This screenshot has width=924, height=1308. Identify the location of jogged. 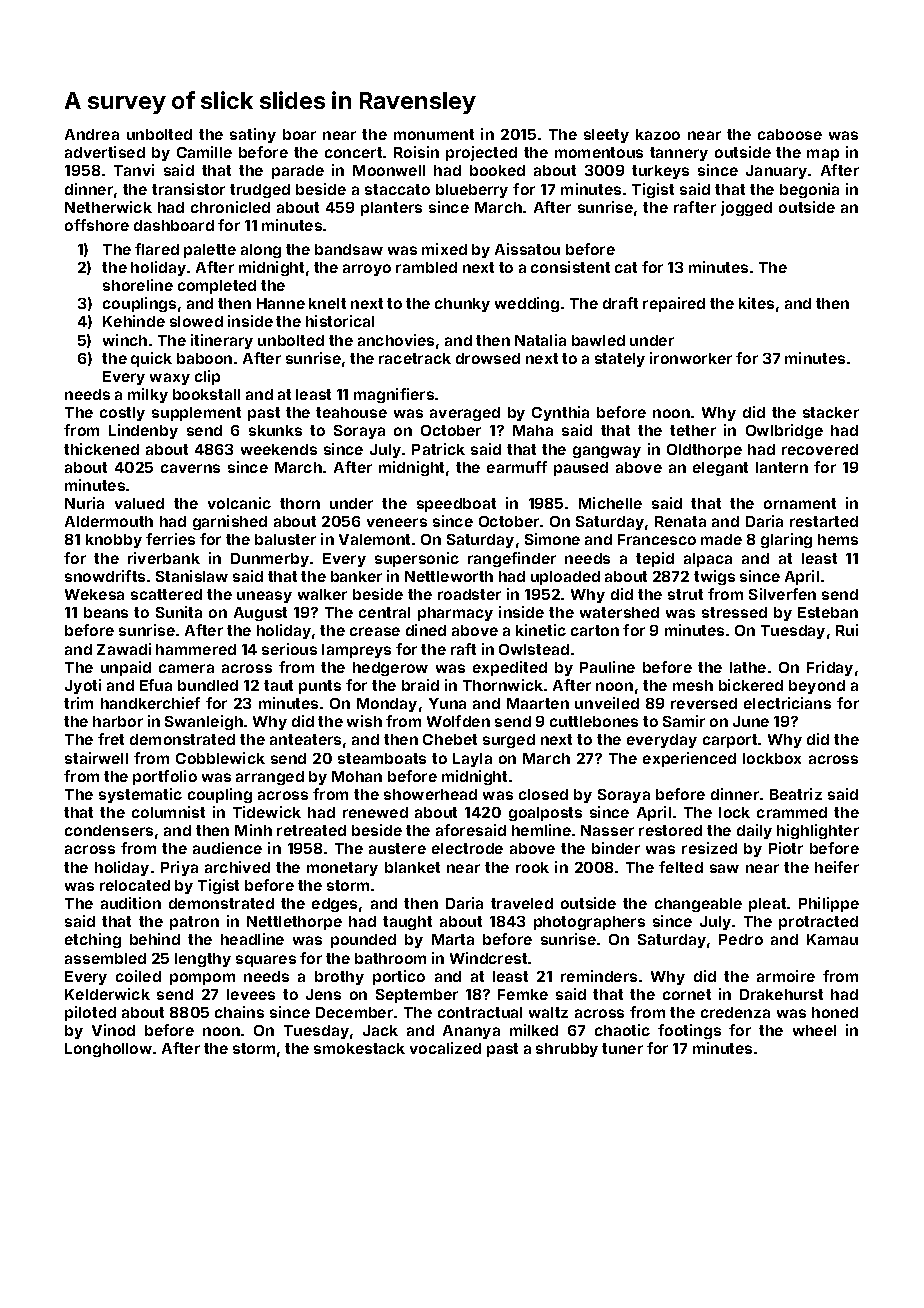
(746, 208).
